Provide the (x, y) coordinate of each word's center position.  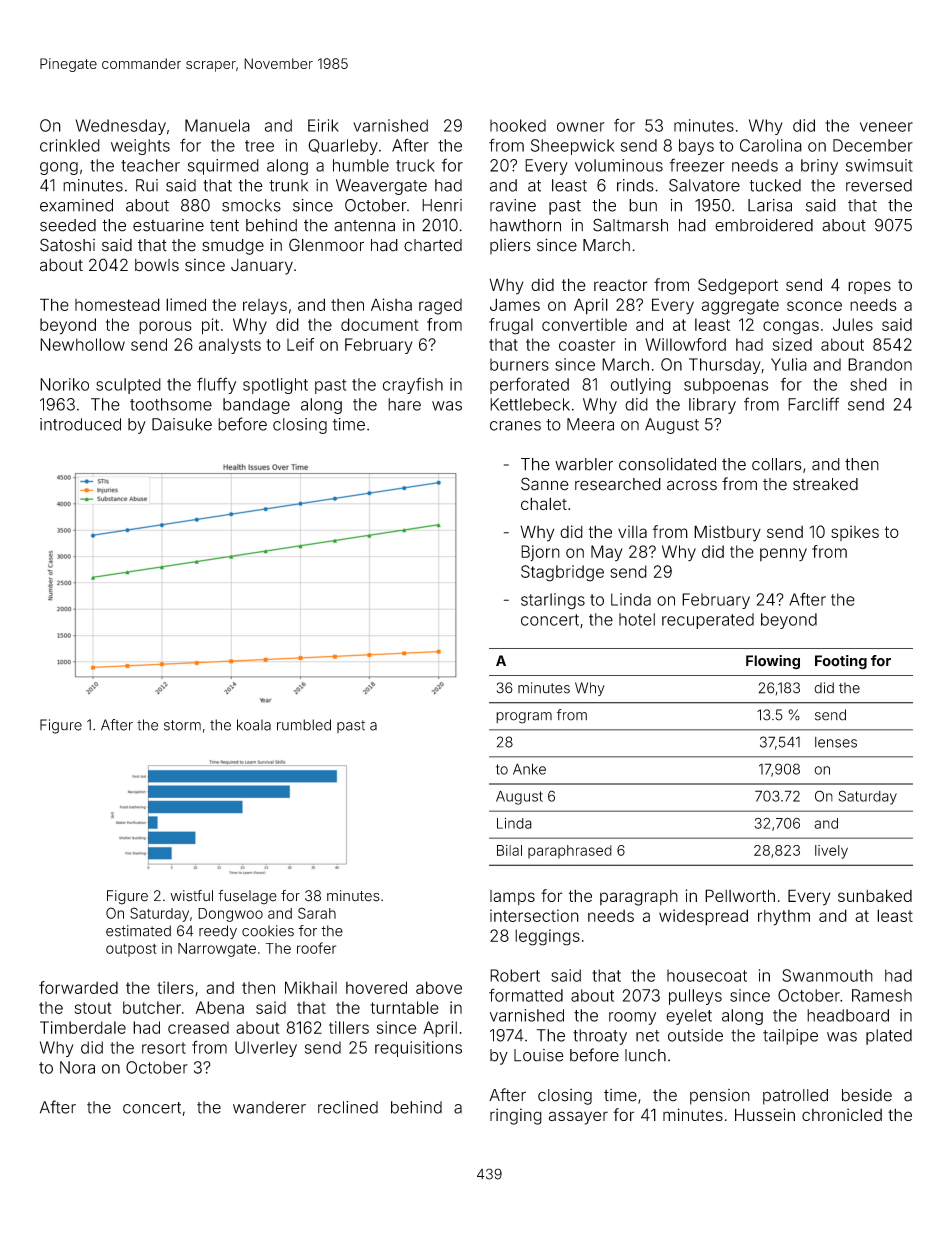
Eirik (323, 125)
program (524, 718)
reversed (879, 185)
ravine (513, 205)
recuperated (708, 621)
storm (182, 725)
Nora (77, 1067)
